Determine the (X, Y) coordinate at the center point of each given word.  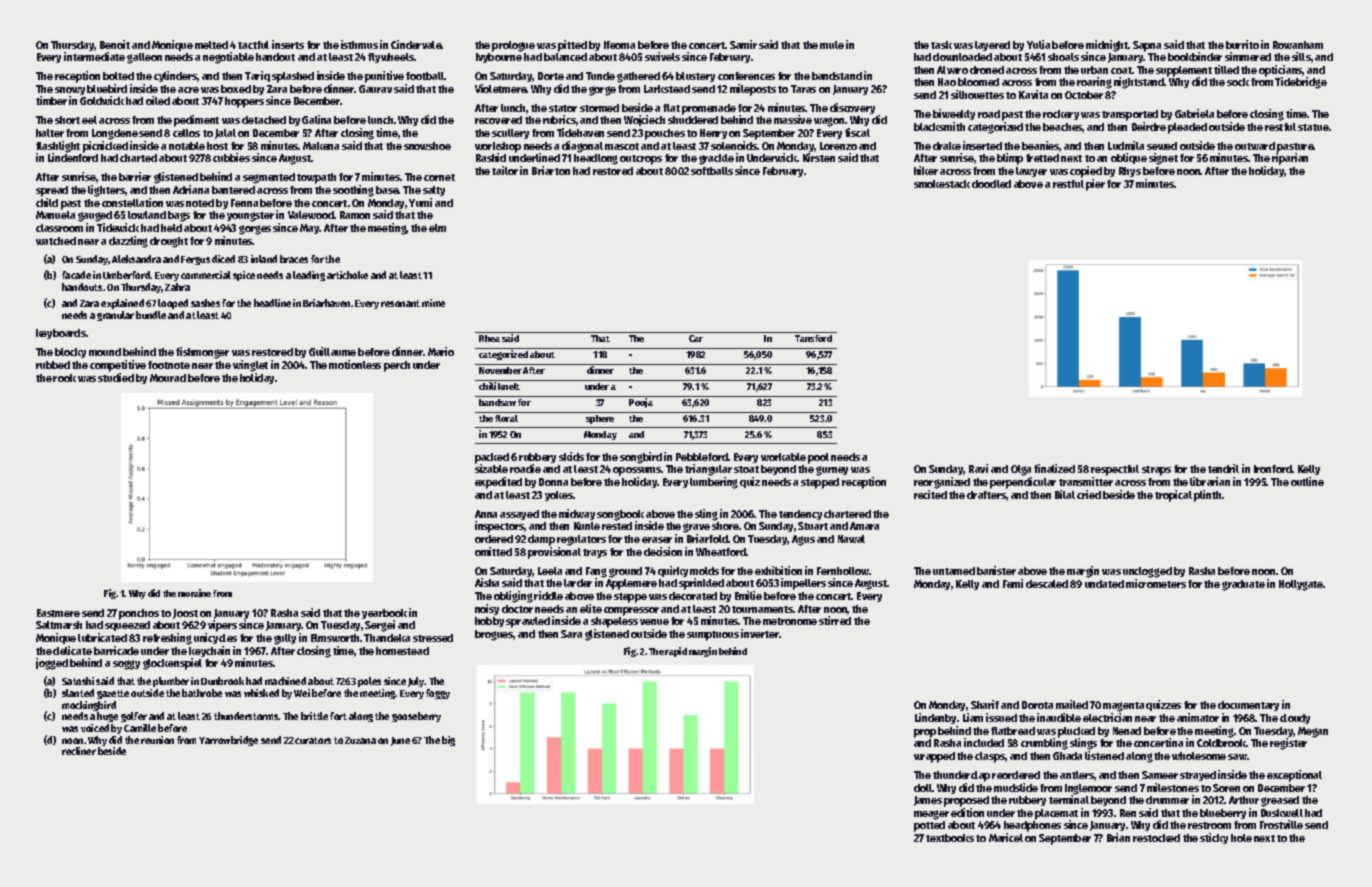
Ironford (1273, 469)
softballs (712, 171)
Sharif (985, 704)
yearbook (384, 614)
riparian (1290, 159)
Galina (316, 119)
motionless (355, 364)
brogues (494, 635)
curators (313, 740)
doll (923, 788)
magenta (1123, 707)
